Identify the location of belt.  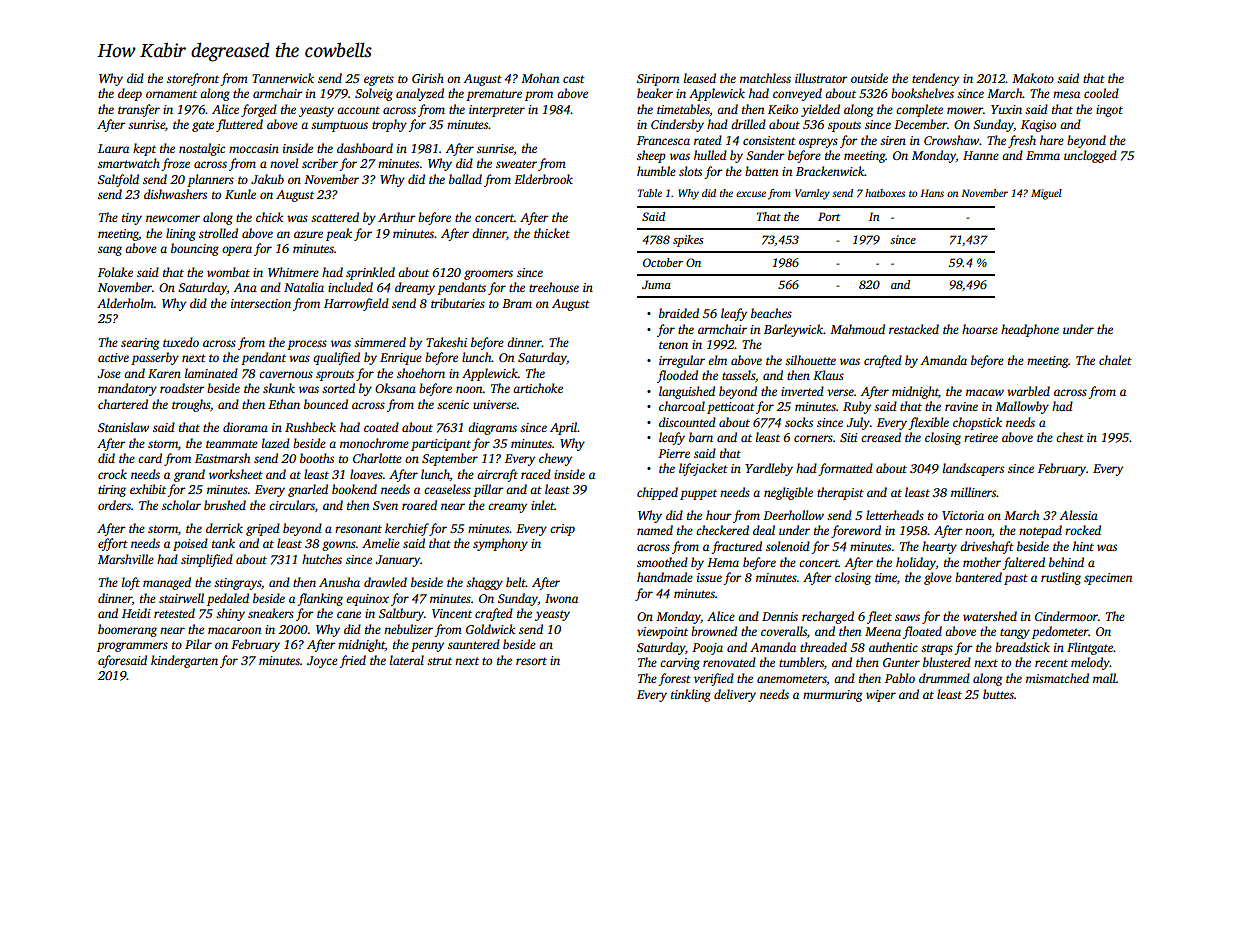
(516, 582).
